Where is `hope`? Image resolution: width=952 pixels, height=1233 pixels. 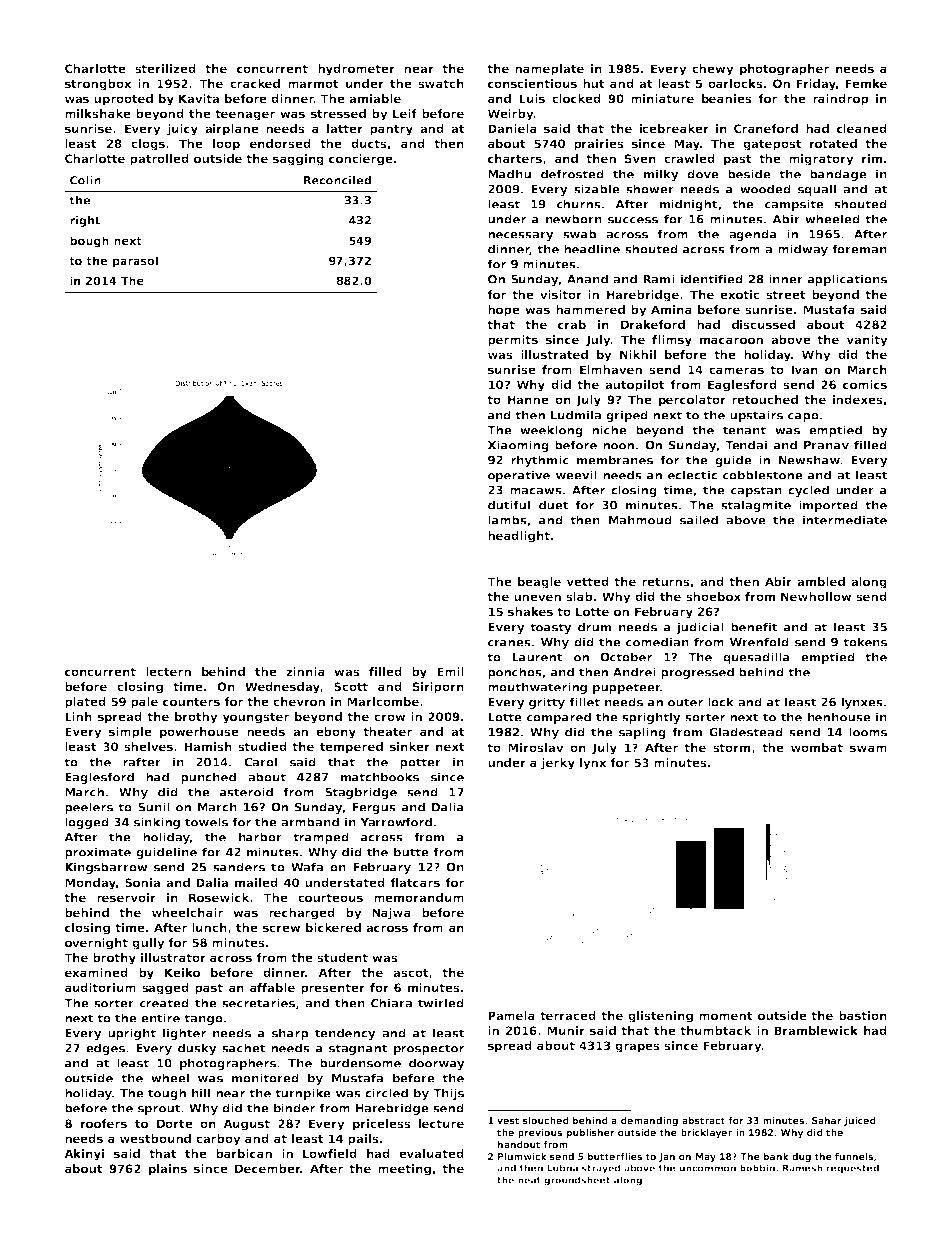 hope is located at coordinates (504, 311).
